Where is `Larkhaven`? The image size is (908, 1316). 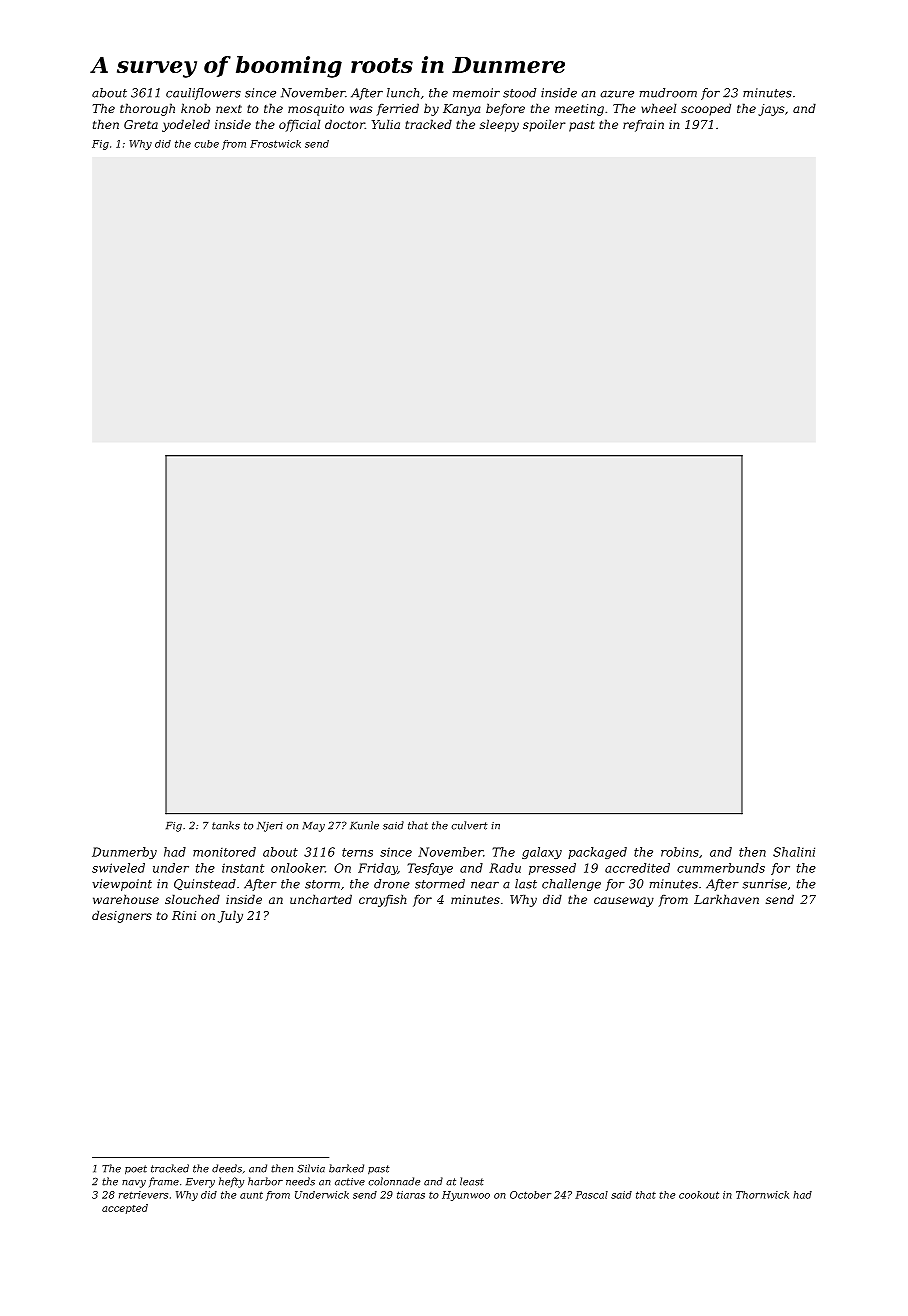
Larkhaven is located at coordinates (726, 899).
